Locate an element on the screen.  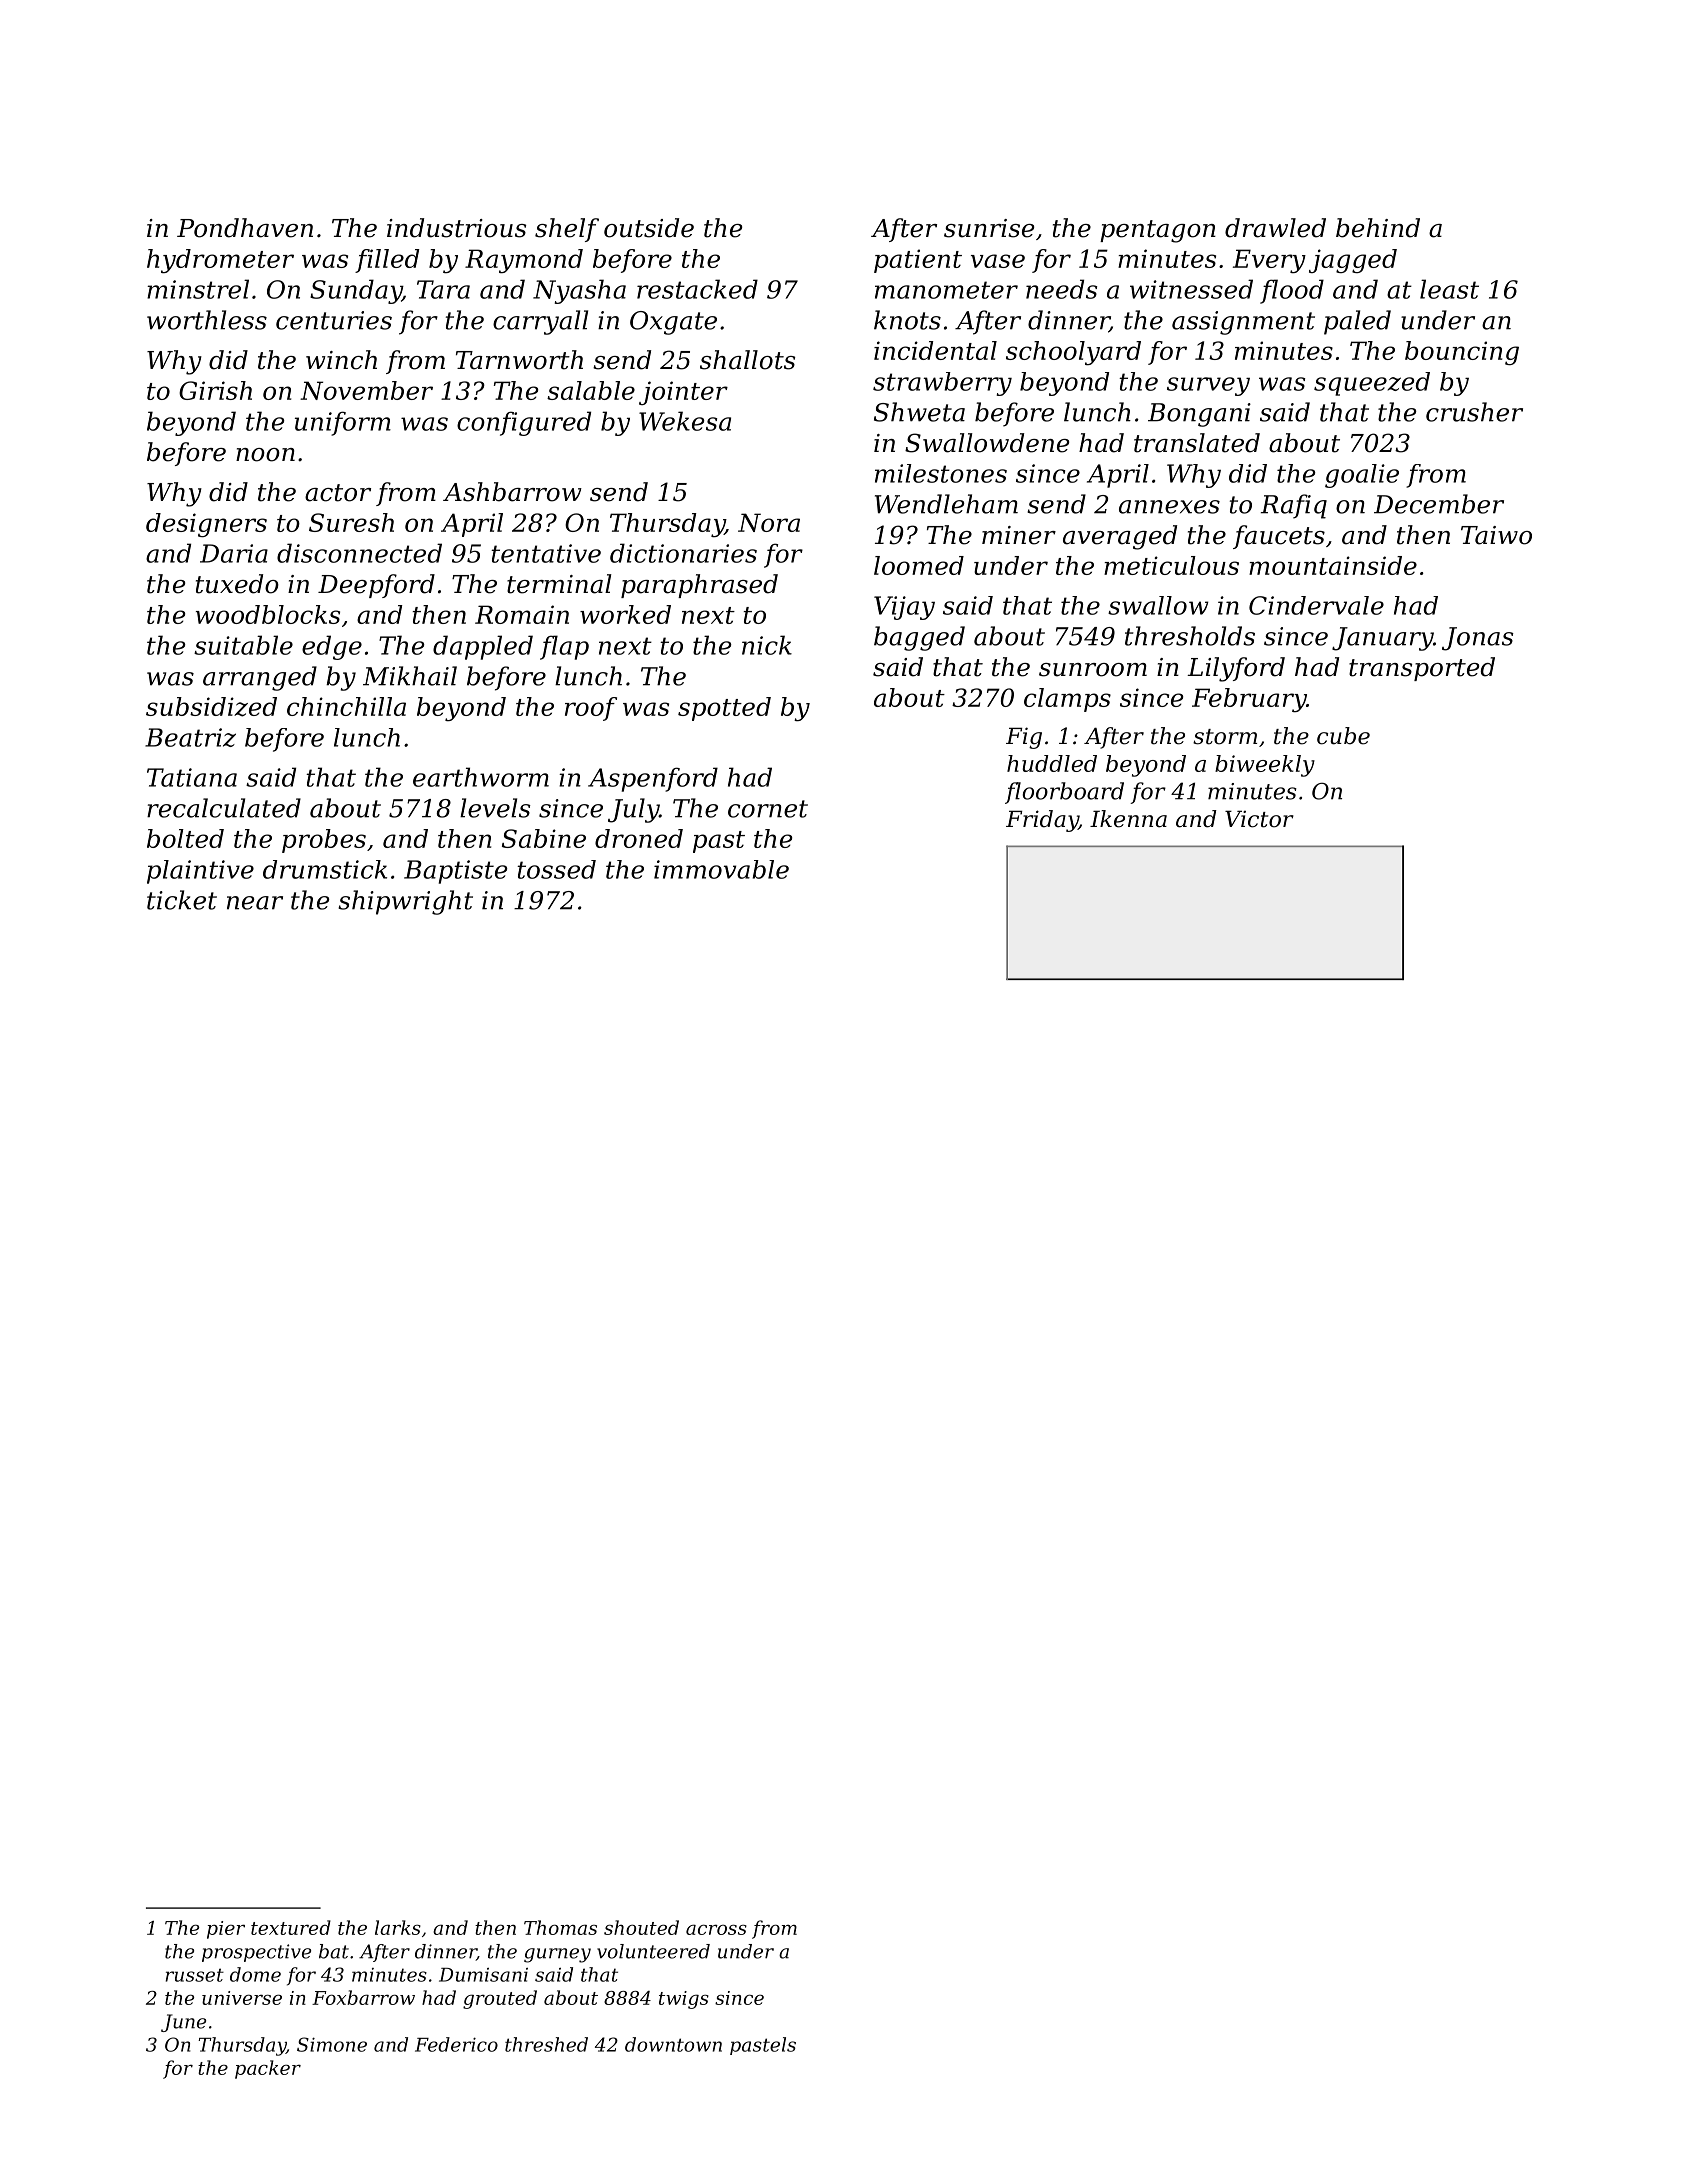
goalie is located at coordinates (1362, 476).
